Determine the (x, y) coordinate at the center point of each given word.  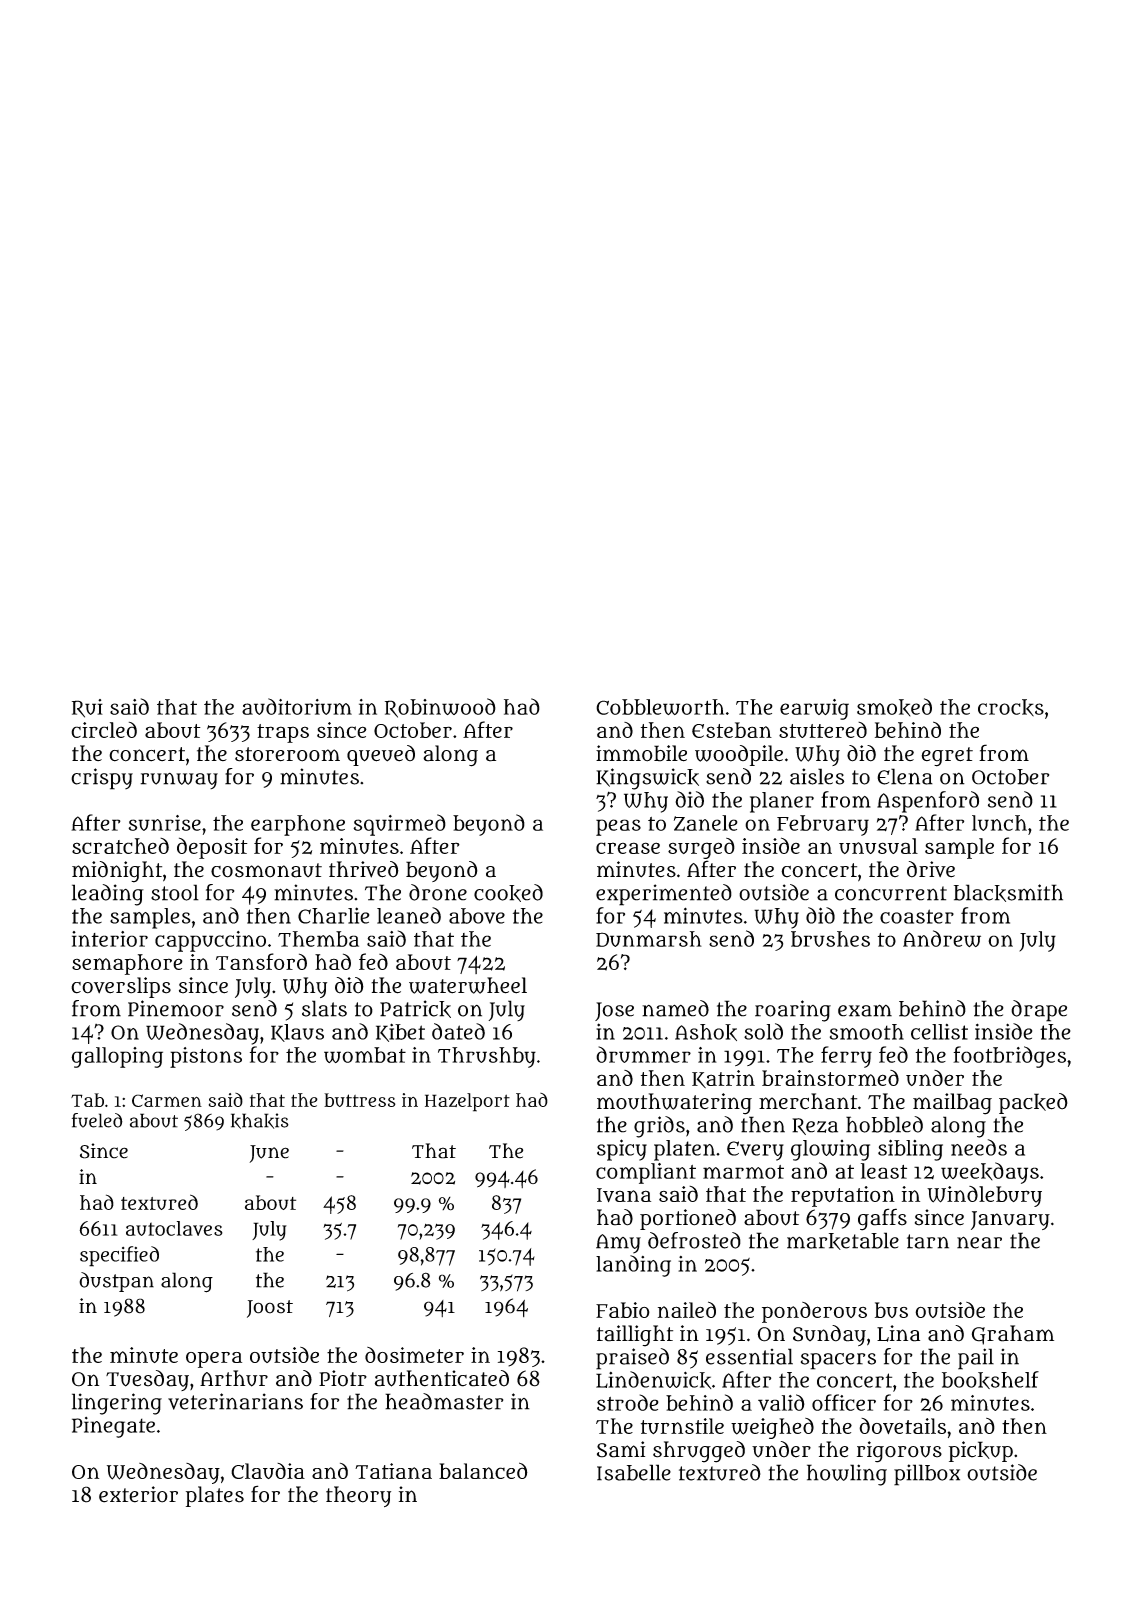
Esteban (732, 730)
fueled (97, 1120)
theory (358, 1496)
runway (179, 781)
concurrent (891, 893)
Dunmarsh (649, 939)
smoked (894, 707)
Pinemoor (176, 1008)
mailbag (952, 1104)
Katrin (723, 1079)
